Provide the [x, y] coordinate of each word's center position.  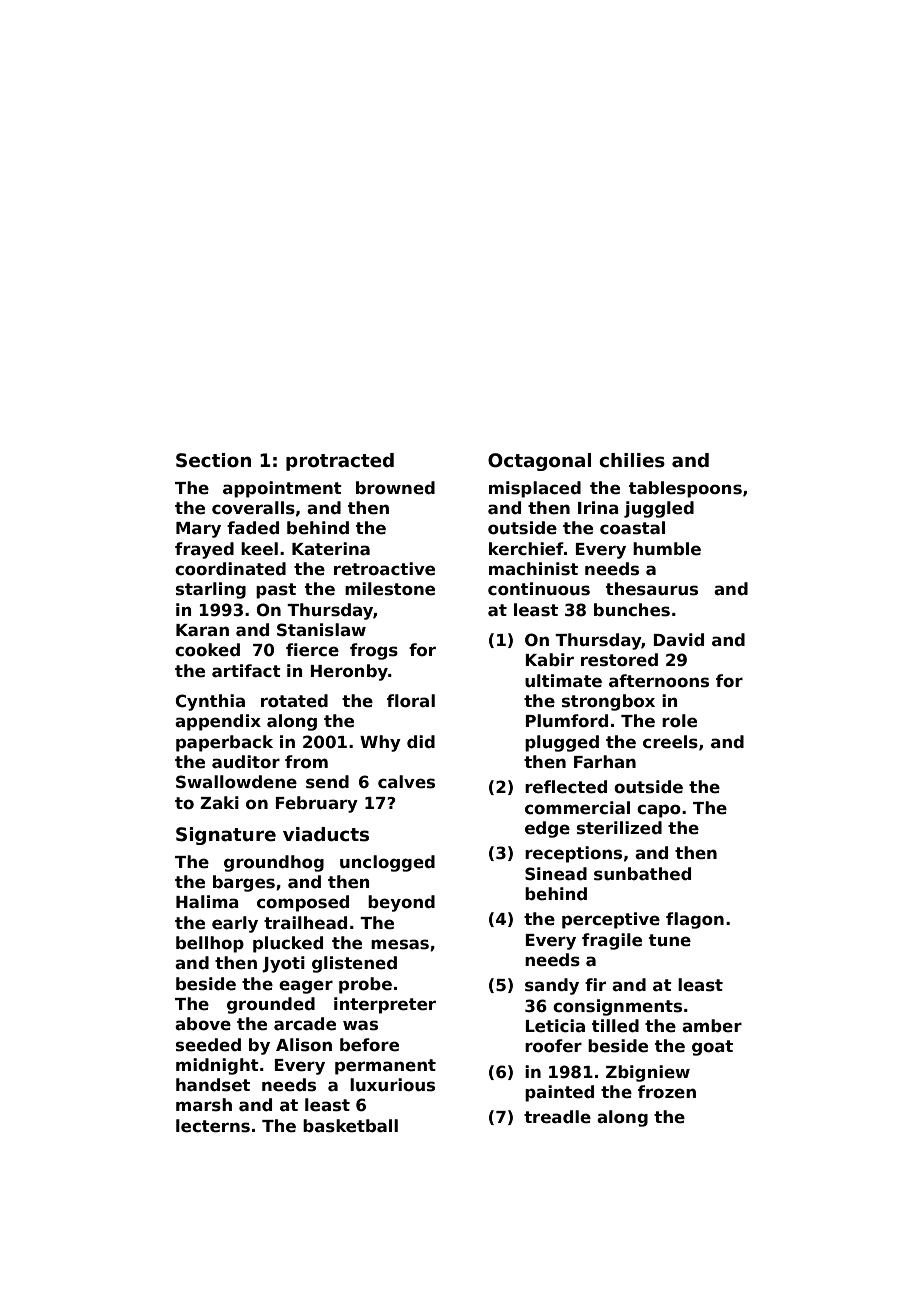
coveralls [253, 508]
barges [244, 883]
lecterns [213, 1126]
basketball [350, 1126]
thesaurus [652, 589]
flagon [695, 920]
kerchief [526, 549]
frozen [667, 1092]
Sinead [556, 874]
